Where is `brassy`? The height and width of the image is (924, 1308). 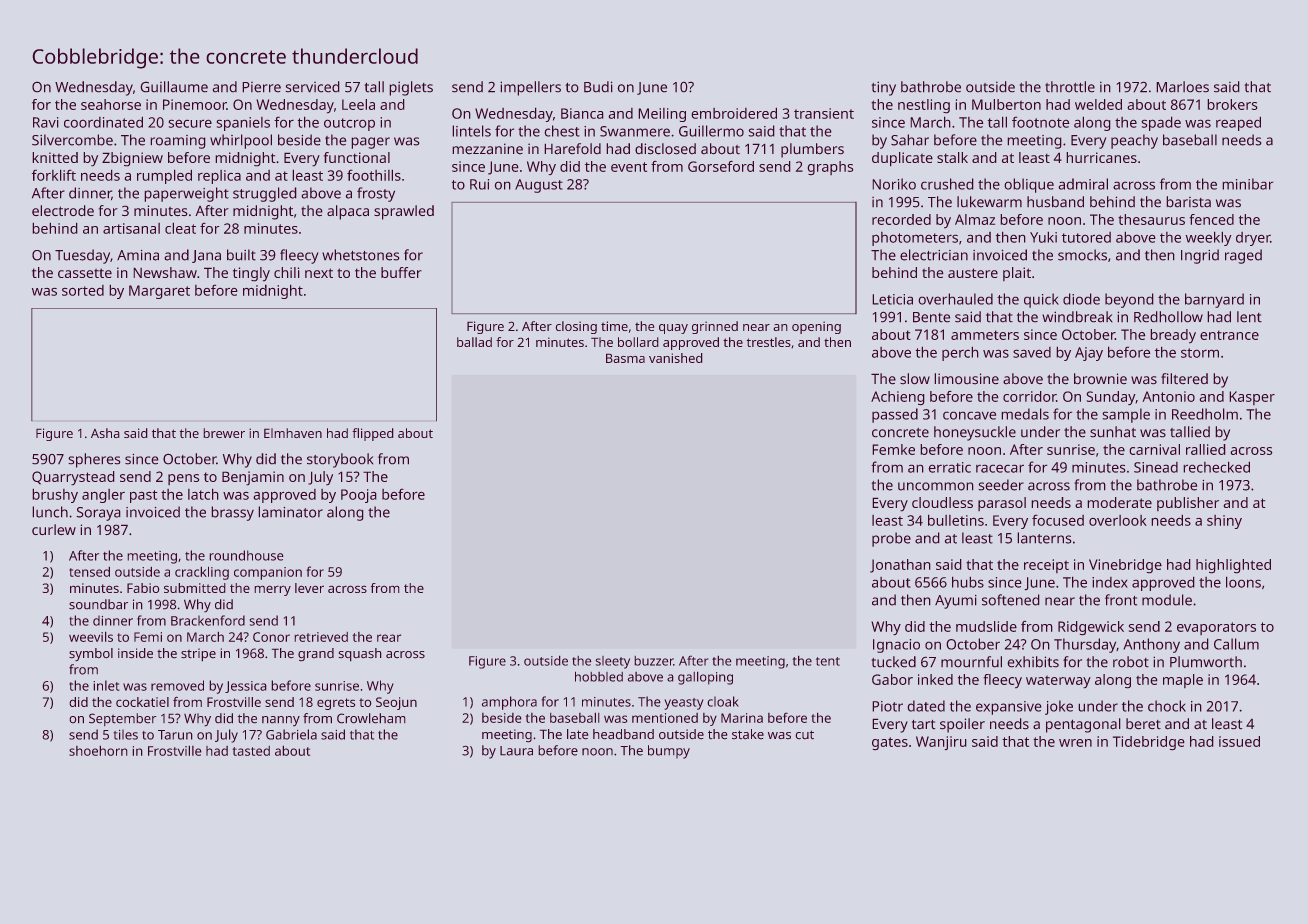 brassy is located at coordinates (233, 513).
